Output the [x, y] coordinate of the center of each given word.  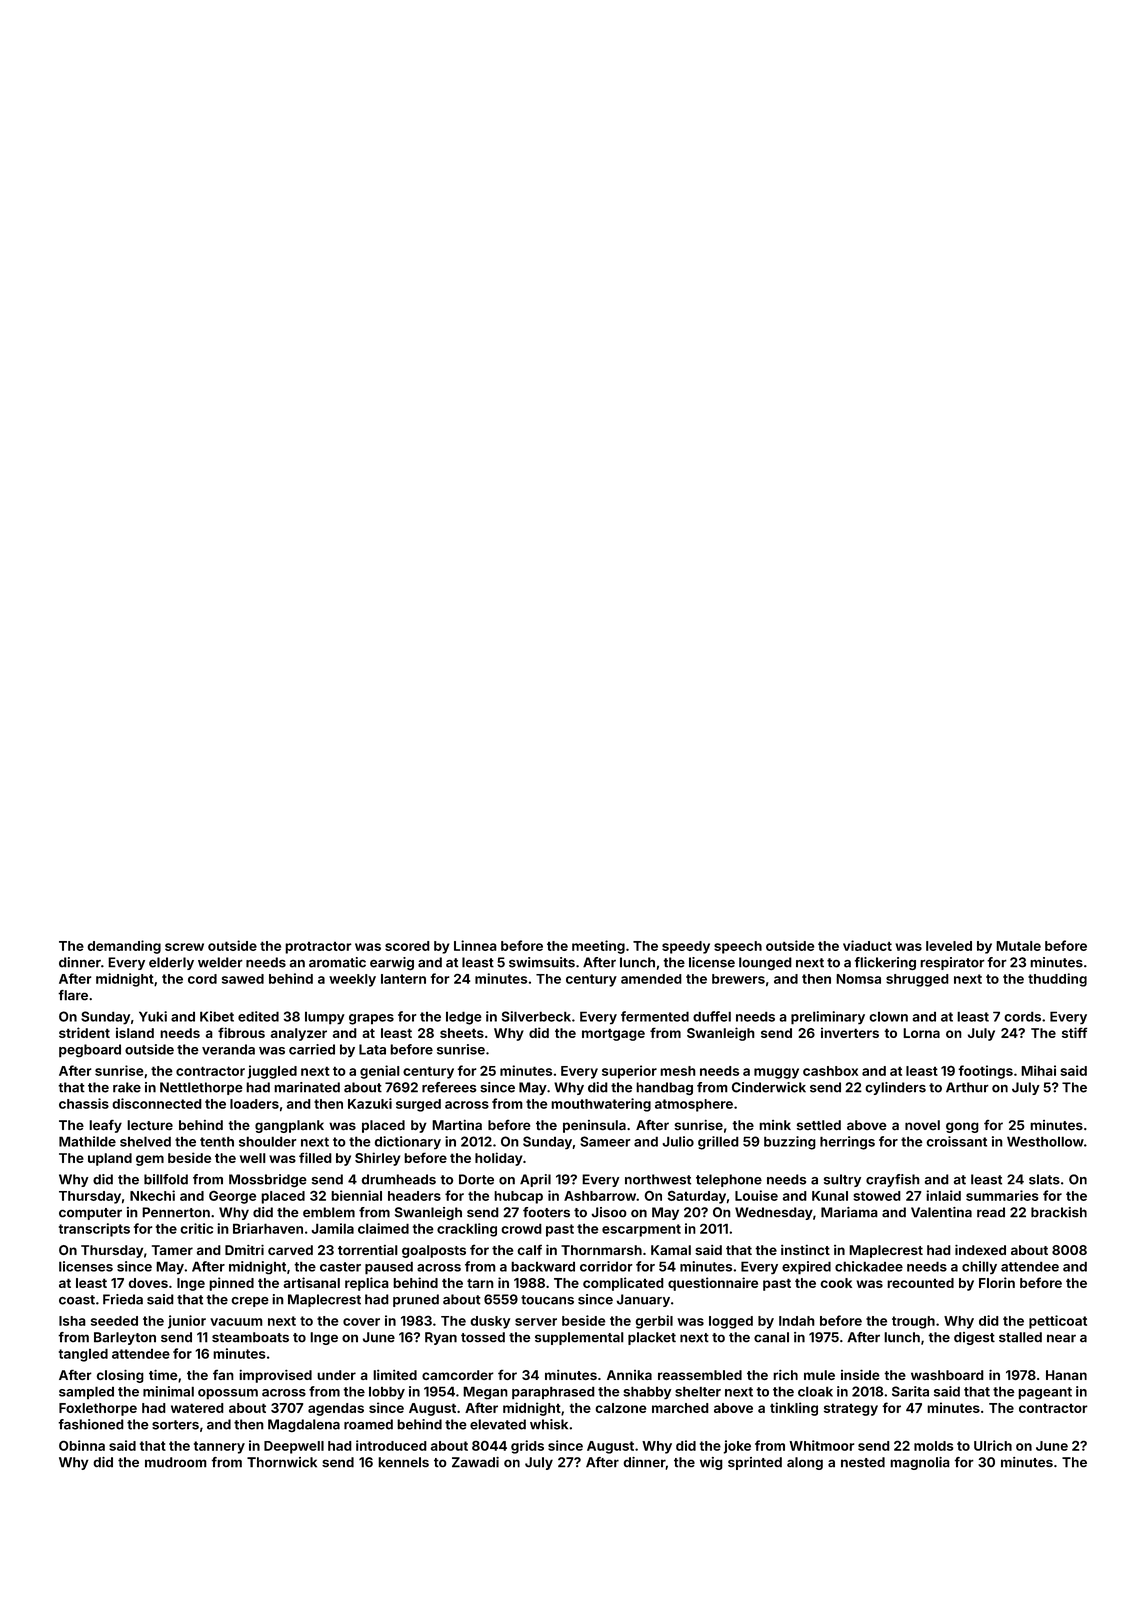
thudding [1057, 980]
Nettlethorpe [201, 1088]
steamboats [250, 1337]
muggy [776, 1073]
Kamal [671, 1250]
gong [962, 1127]
